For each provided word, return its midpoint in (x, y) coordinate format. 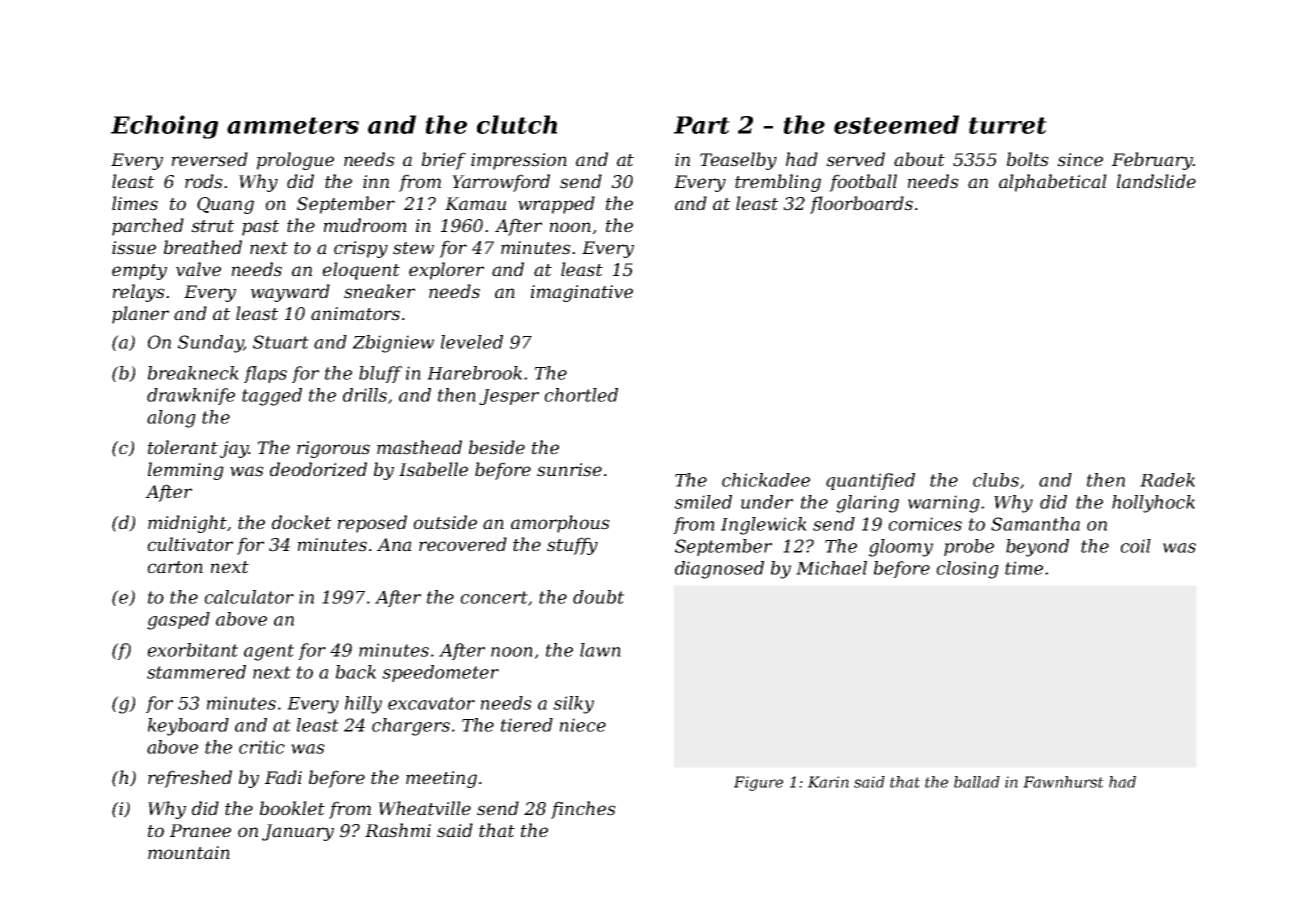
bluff (380, 374)
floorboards (861, 205)
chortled (581, 395)
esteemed (896, 124)
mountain (189, 853)
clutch (517, 124)
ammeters (293, 125)
